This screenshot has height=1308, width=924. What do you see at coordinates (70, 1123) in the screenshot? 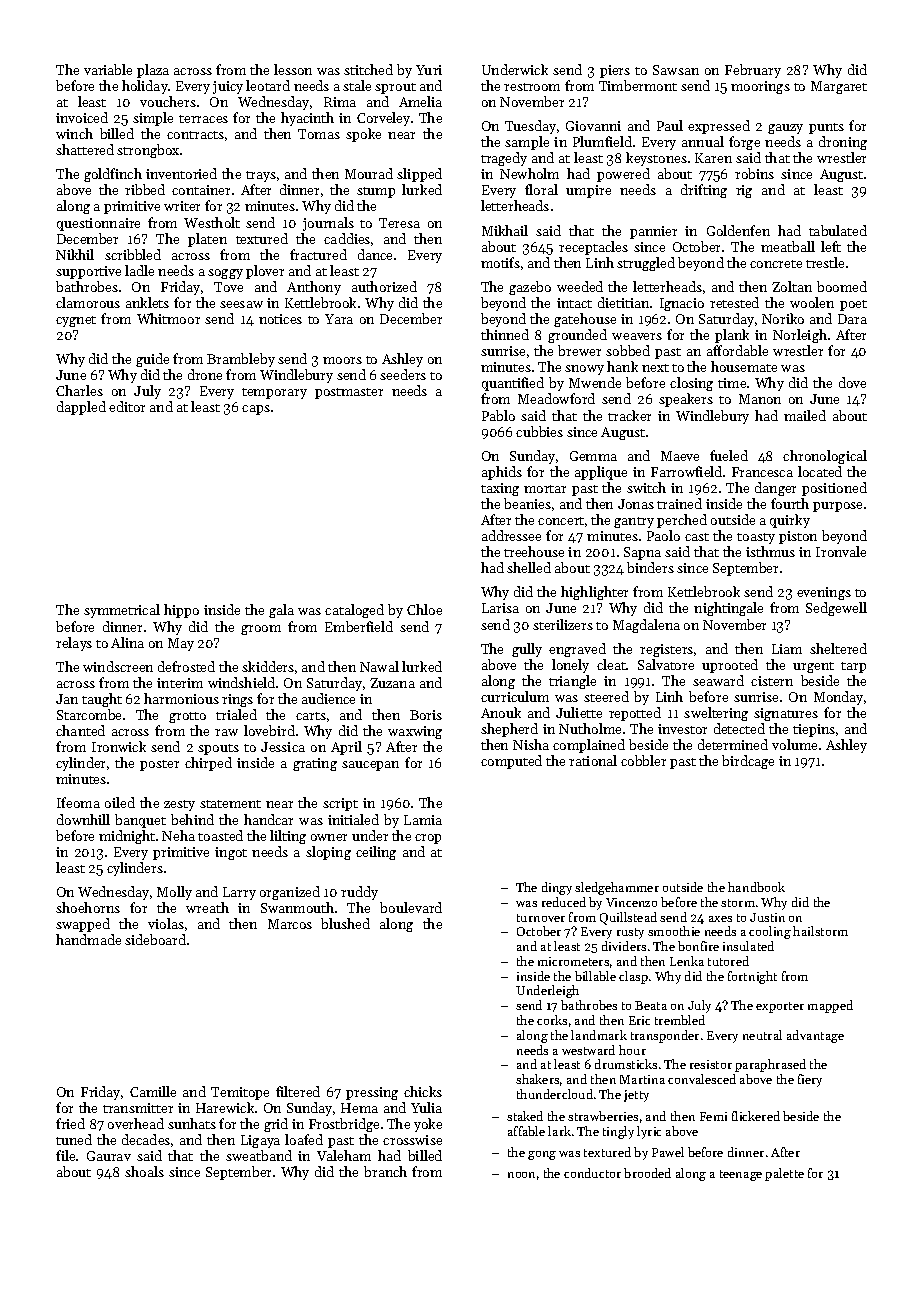
I see `fried` at bounding box center [70, 1123].
